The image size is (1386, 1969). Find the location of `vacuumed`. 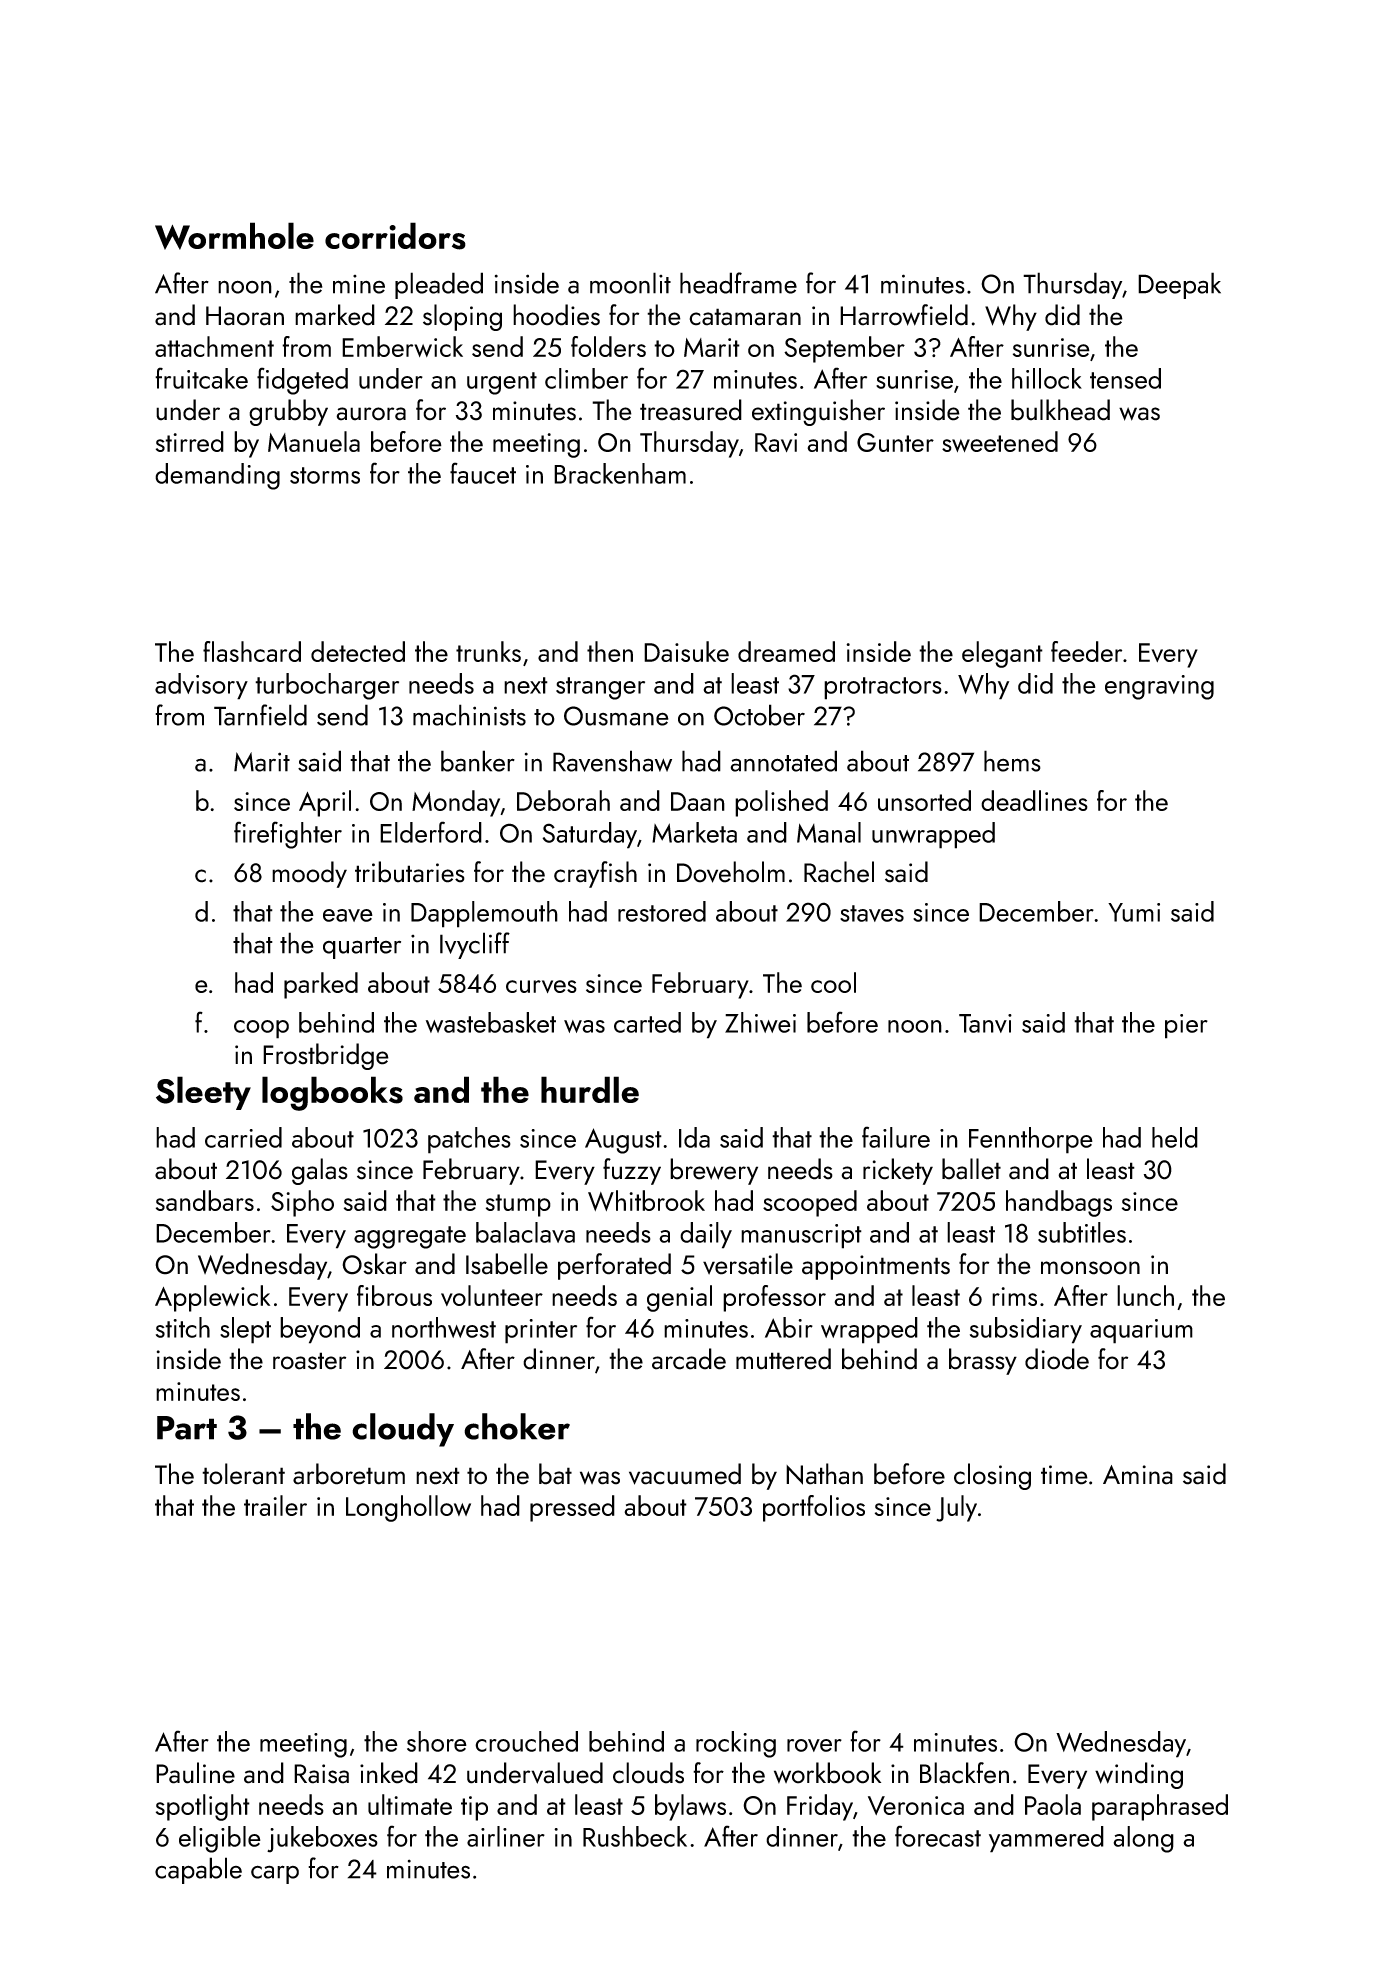

vacuumed is located at coordinates (685, 1474).
